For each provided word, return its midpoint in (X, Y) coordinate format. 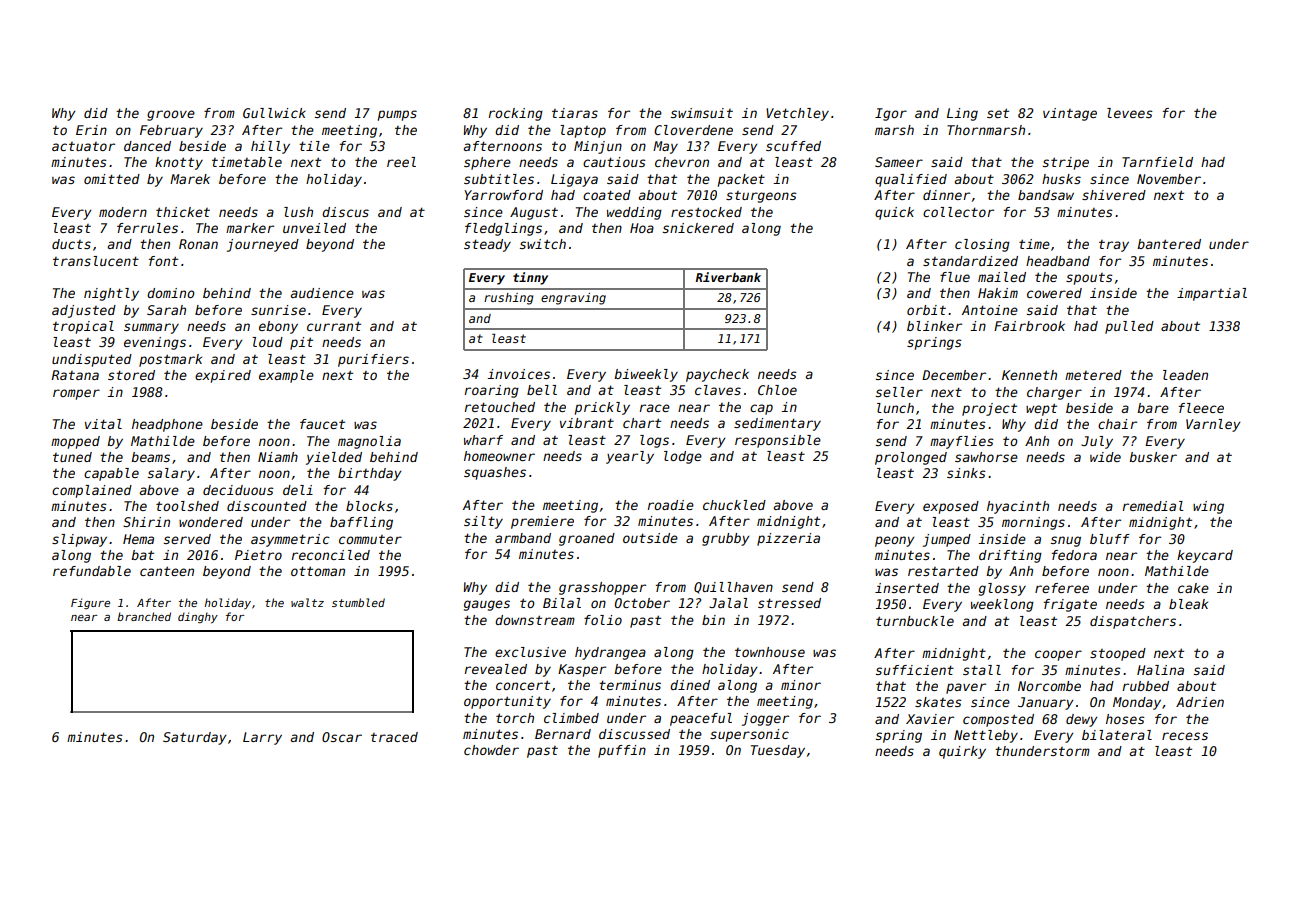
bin (713, 620)
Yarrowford (504, 195)
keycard (1205, 556)
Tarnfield (1157, 162)
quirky (962, 752)
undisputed (92, 360)
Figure (90, 603)
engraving (573, 299)
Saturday (195, 738)
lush (298, 212)
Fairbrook (1029, 326)
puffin (622, 751)
